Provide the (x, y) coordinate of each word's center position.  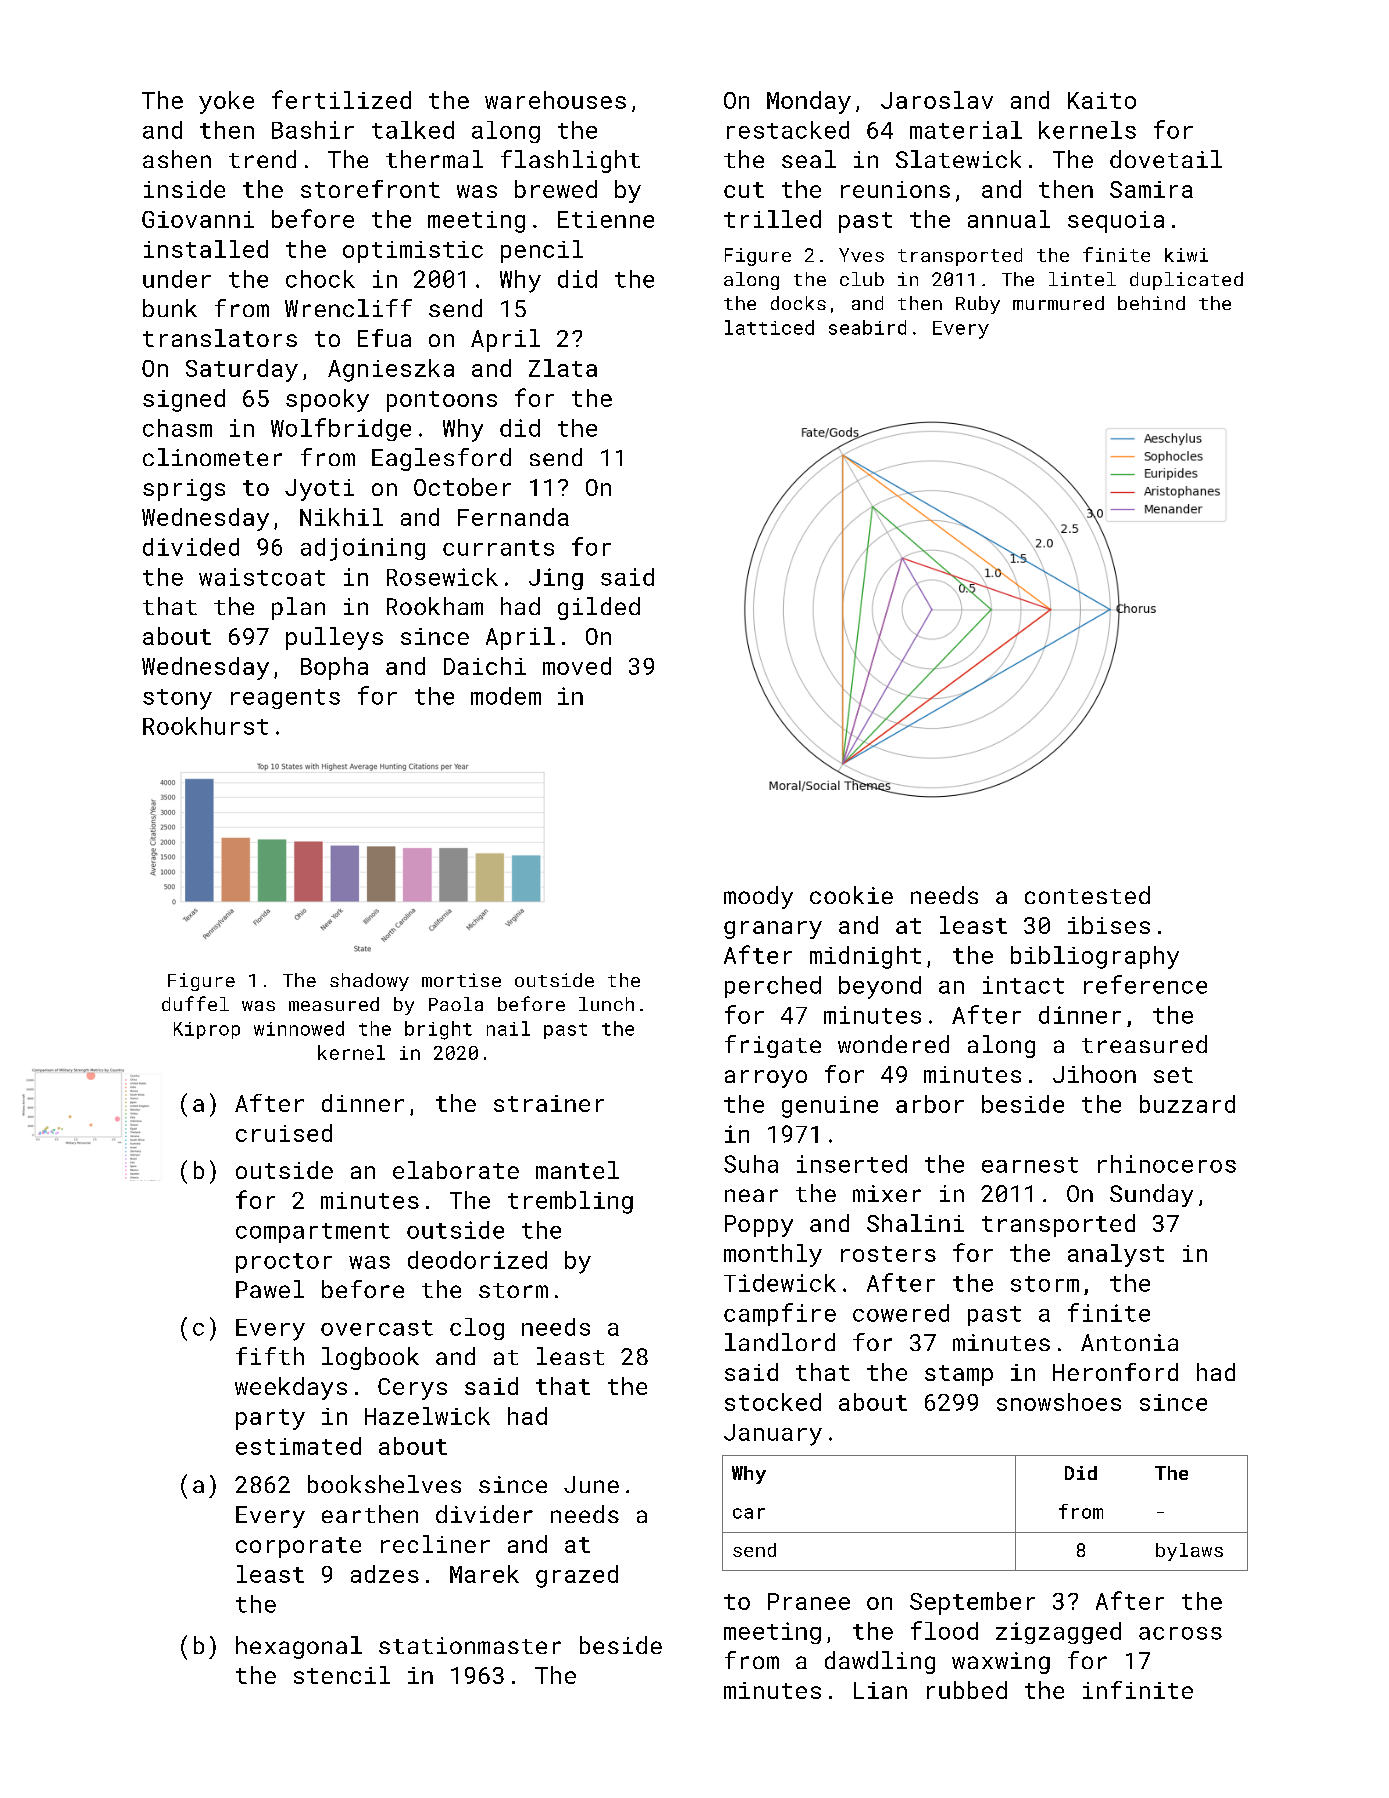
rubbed (967, 1690)
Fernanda (513, 517)
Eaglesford (441, 459)
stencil (342, 1675)
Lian (880, 1690)
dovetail (1166, 159)
